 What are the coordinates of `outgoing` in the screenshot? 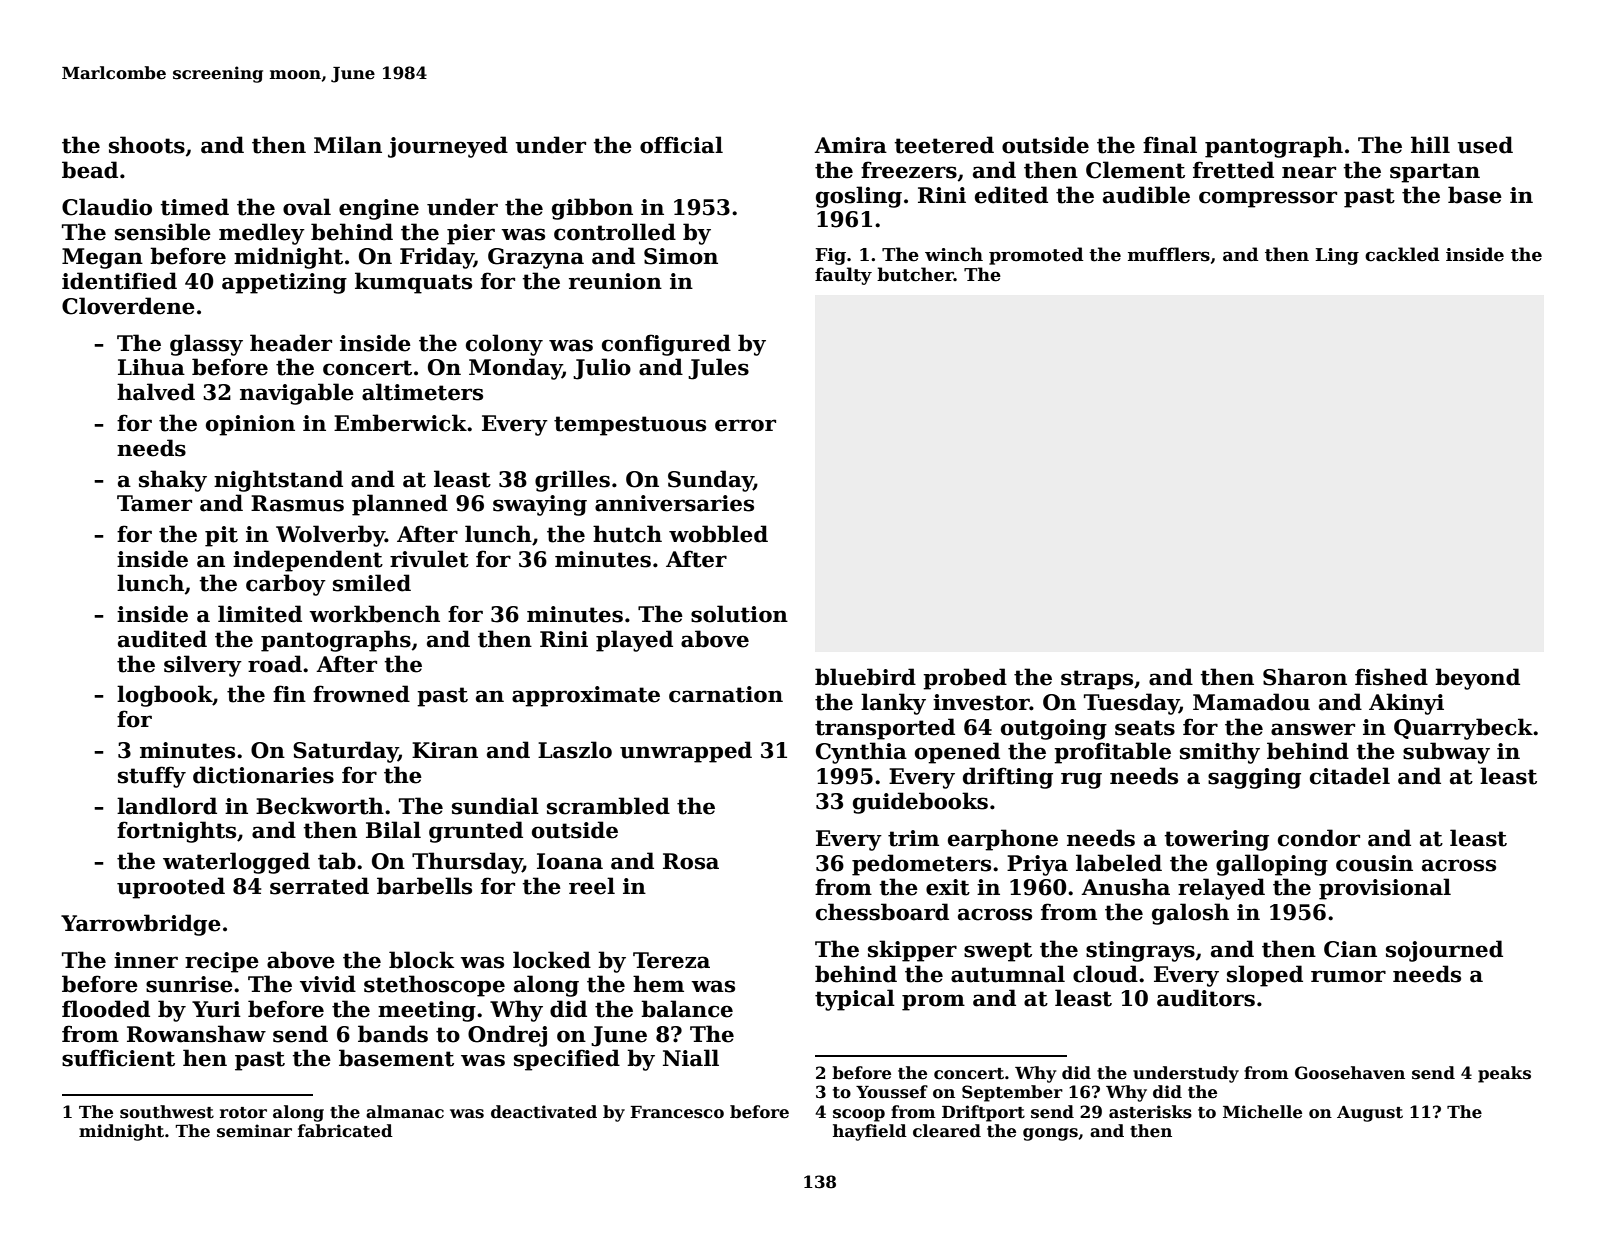 It's located at (1054, 729).
